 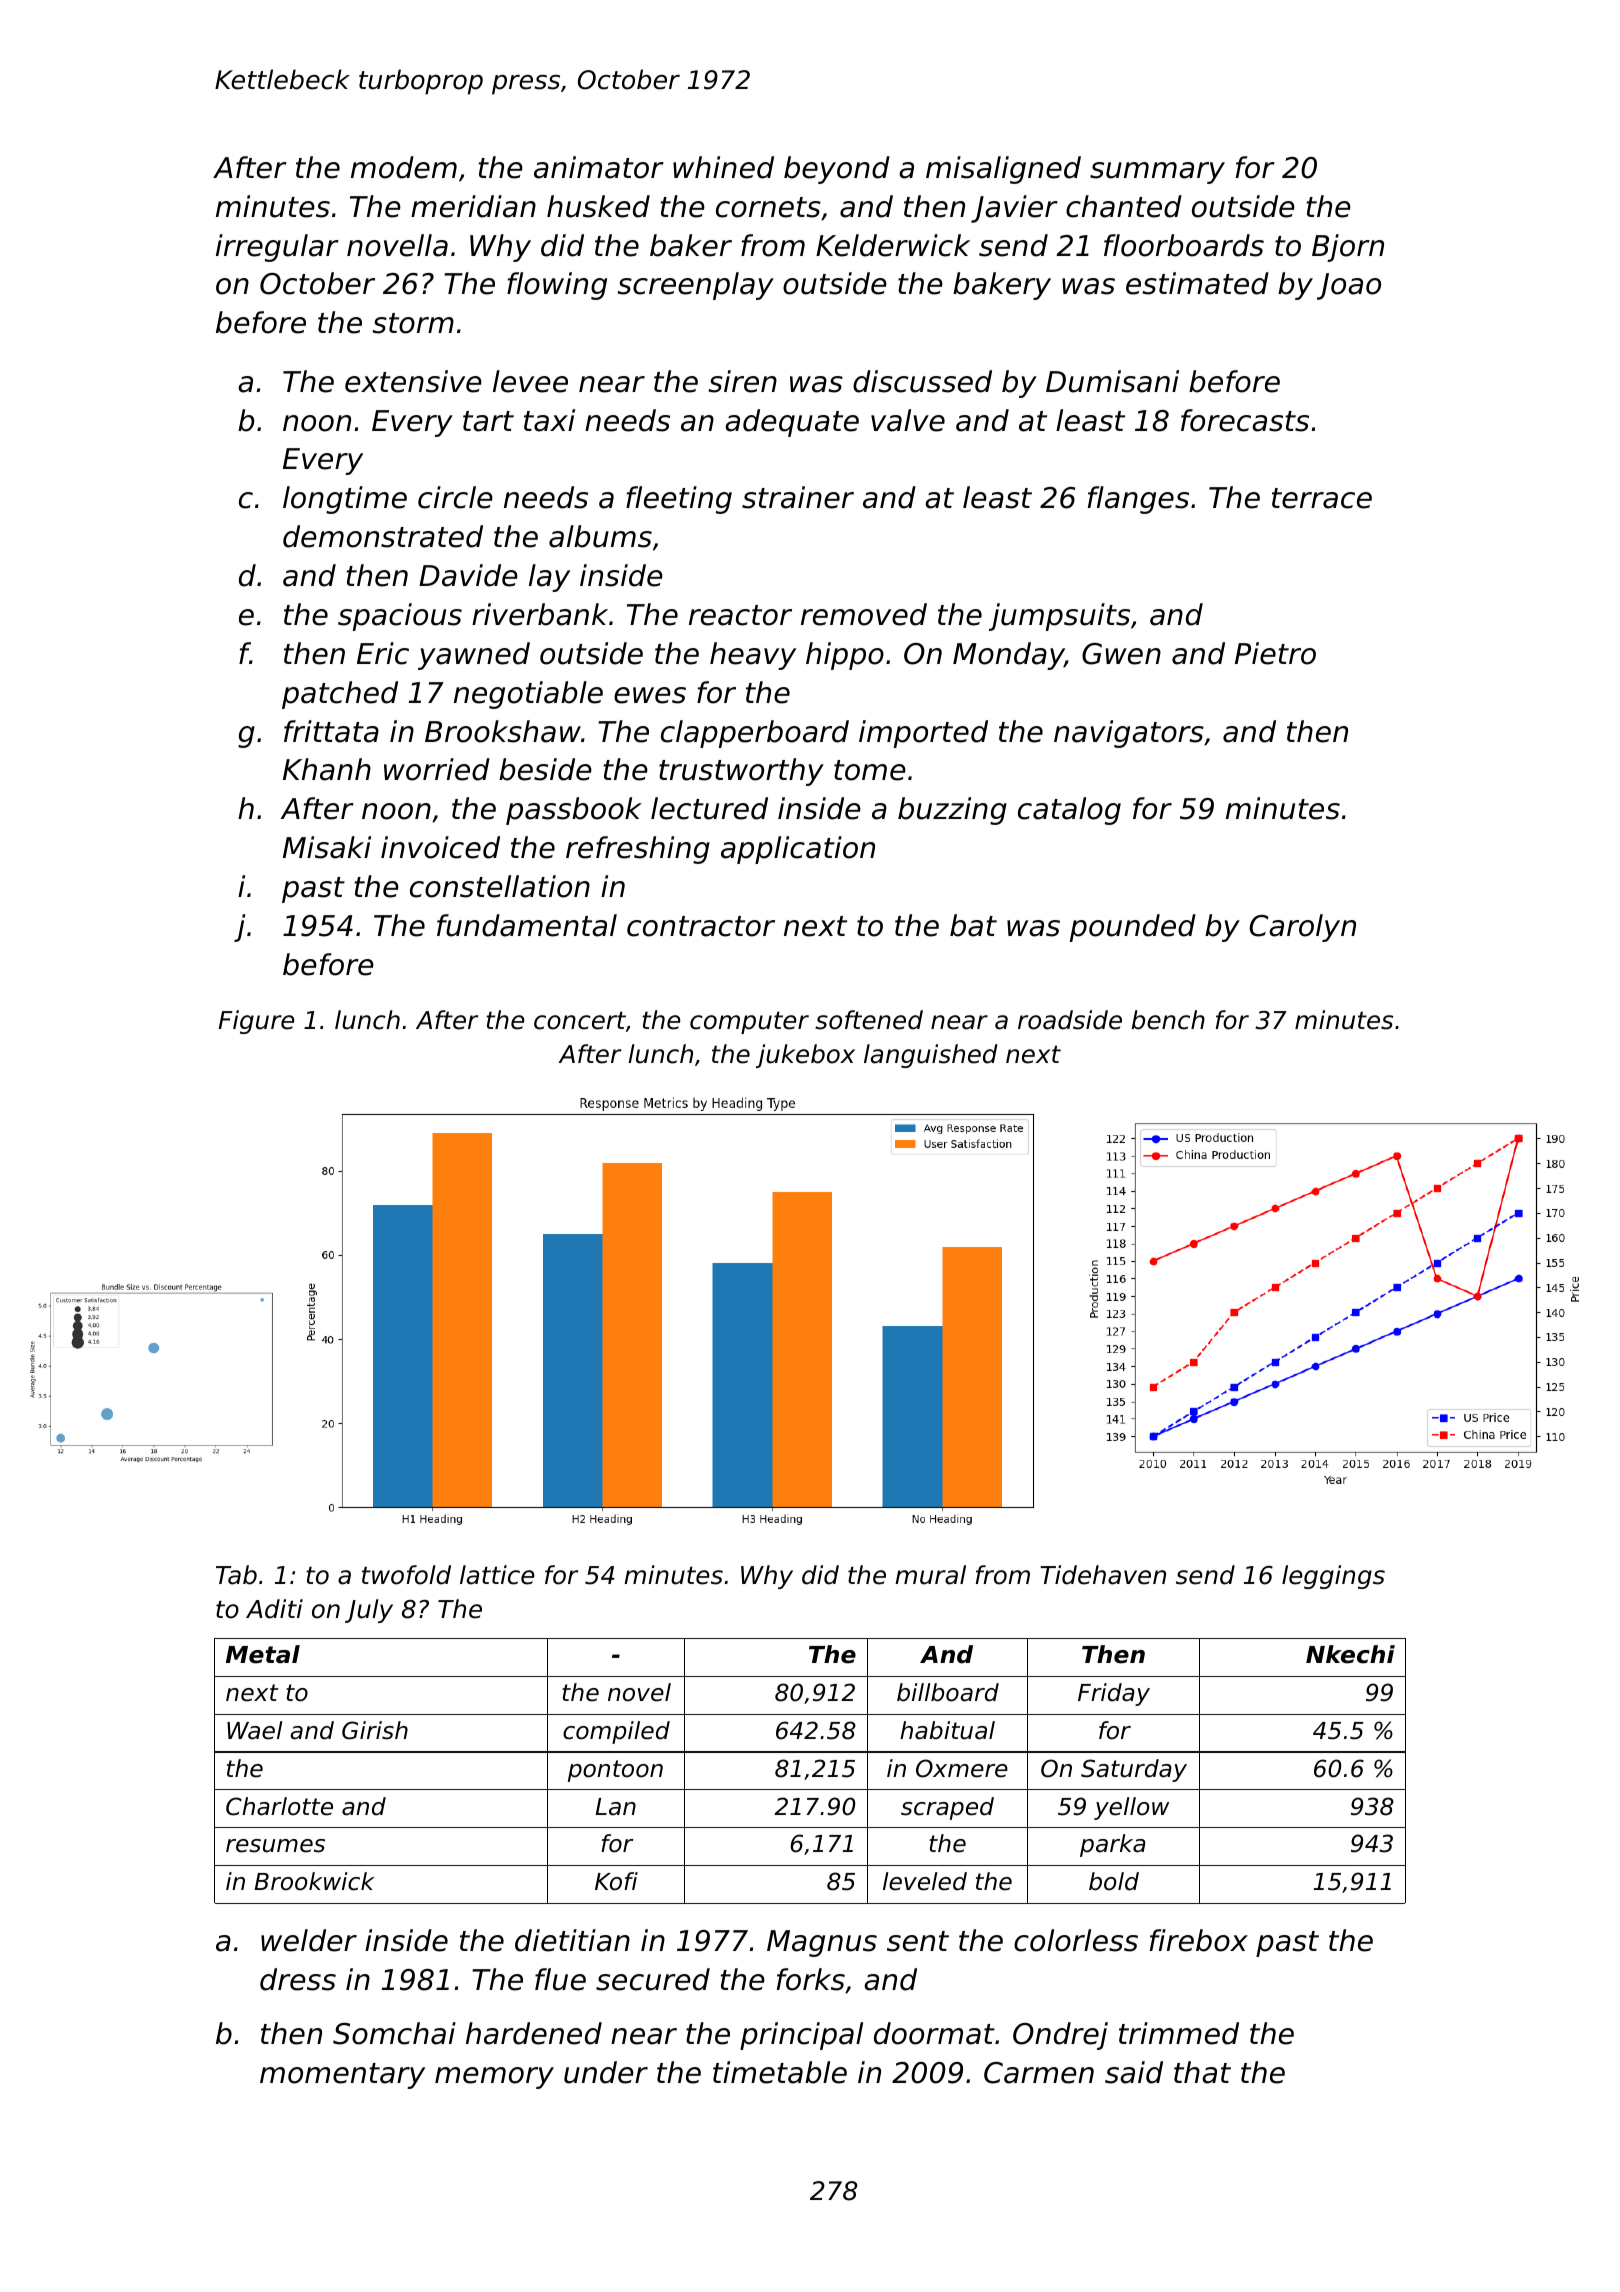 What do you see at coordinates (494, 2078) in the screenshot?
I see `memory` at bounding box center [494, 2078].
